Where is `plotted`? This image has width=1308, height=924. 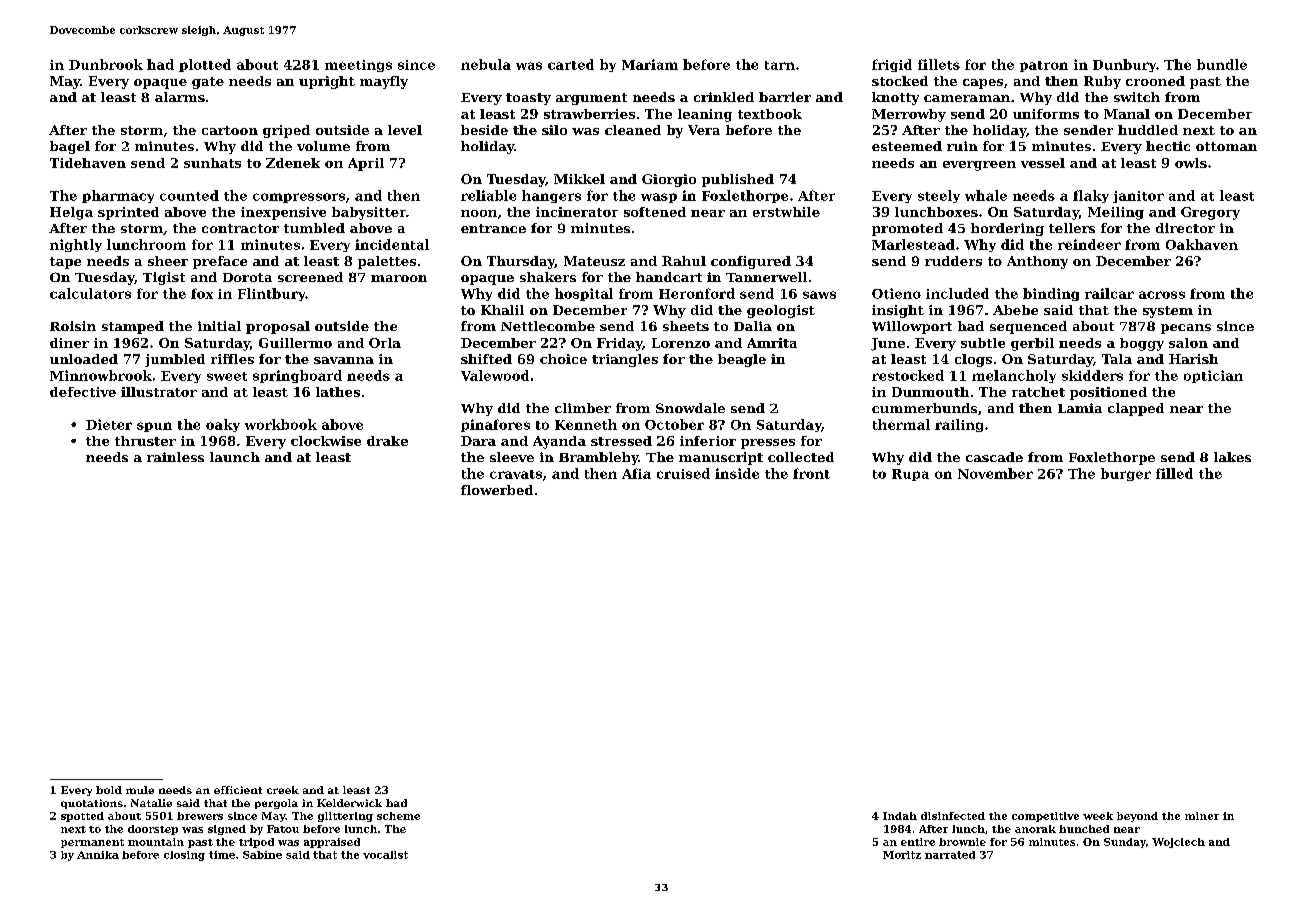
plotted is located at coordinates (205, 65).
